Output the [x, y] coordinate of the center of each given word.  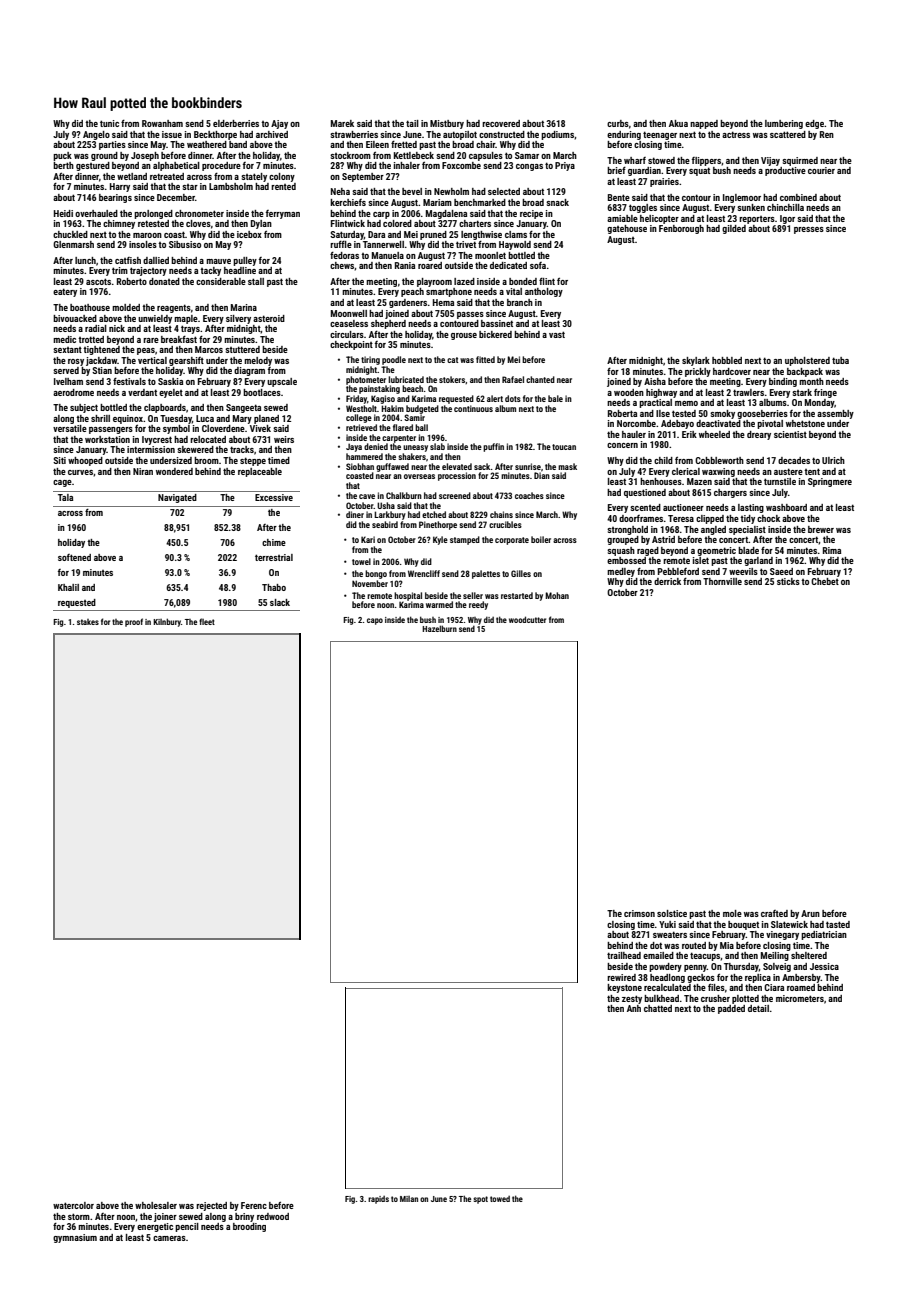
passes [470, 315]
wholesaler [156, 1205]
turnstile [780, 481]
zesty [632, 999]
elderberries [236, 123]
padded [731, 1009]
